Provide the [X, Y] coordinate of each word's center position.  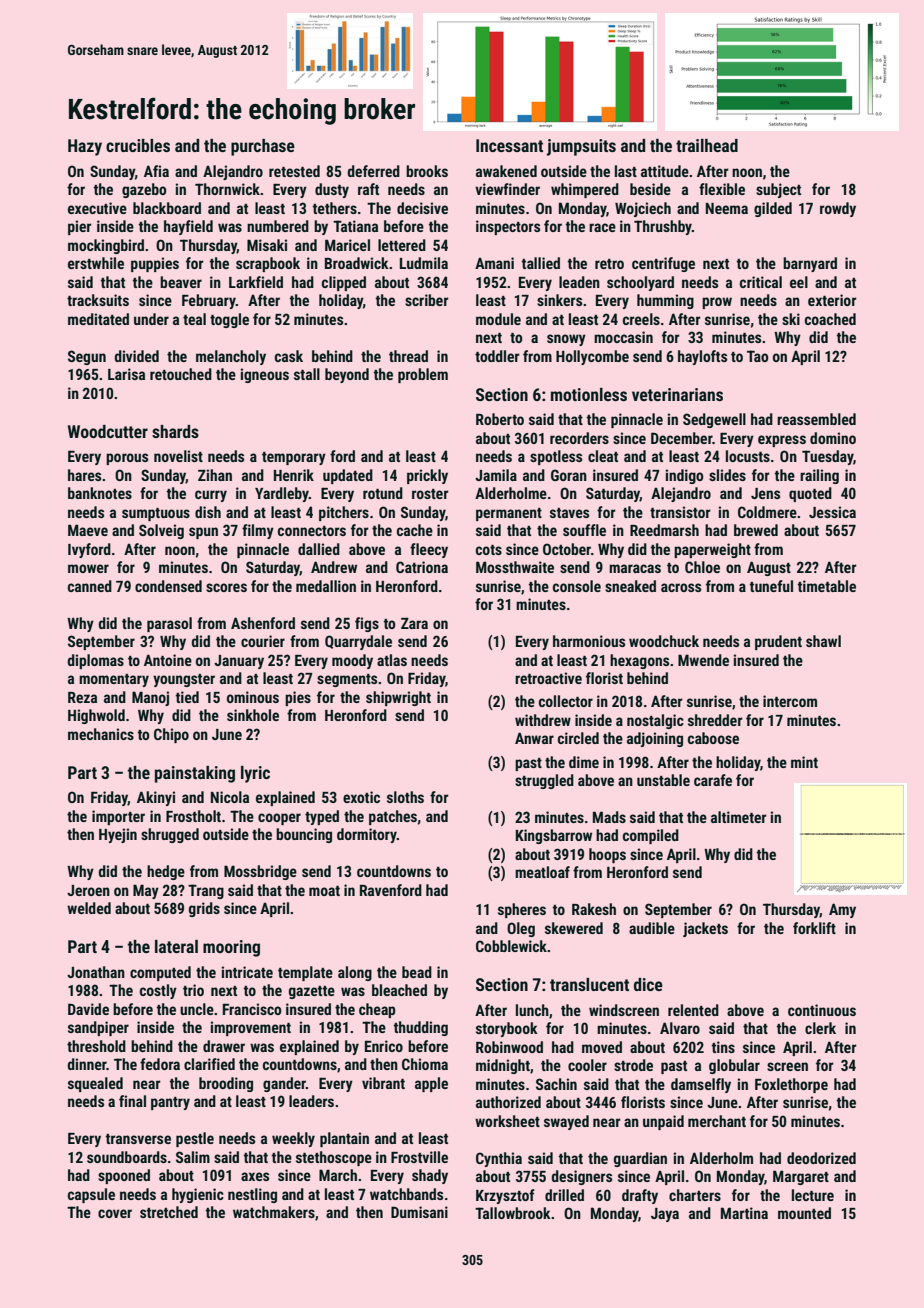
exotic [361, 797]
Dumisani [419, 1212]
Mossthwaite [515, 567]
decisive [422, 208]
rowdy [838, 209]
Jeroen [88, 890]
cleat [603, 456]
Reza [82, 697]
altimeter [739, 817]
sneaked [630, 586]
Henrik [294, 475]
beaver [181, 282]
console [577, 586]
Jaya [665, 1215]
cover [115, 1213]
